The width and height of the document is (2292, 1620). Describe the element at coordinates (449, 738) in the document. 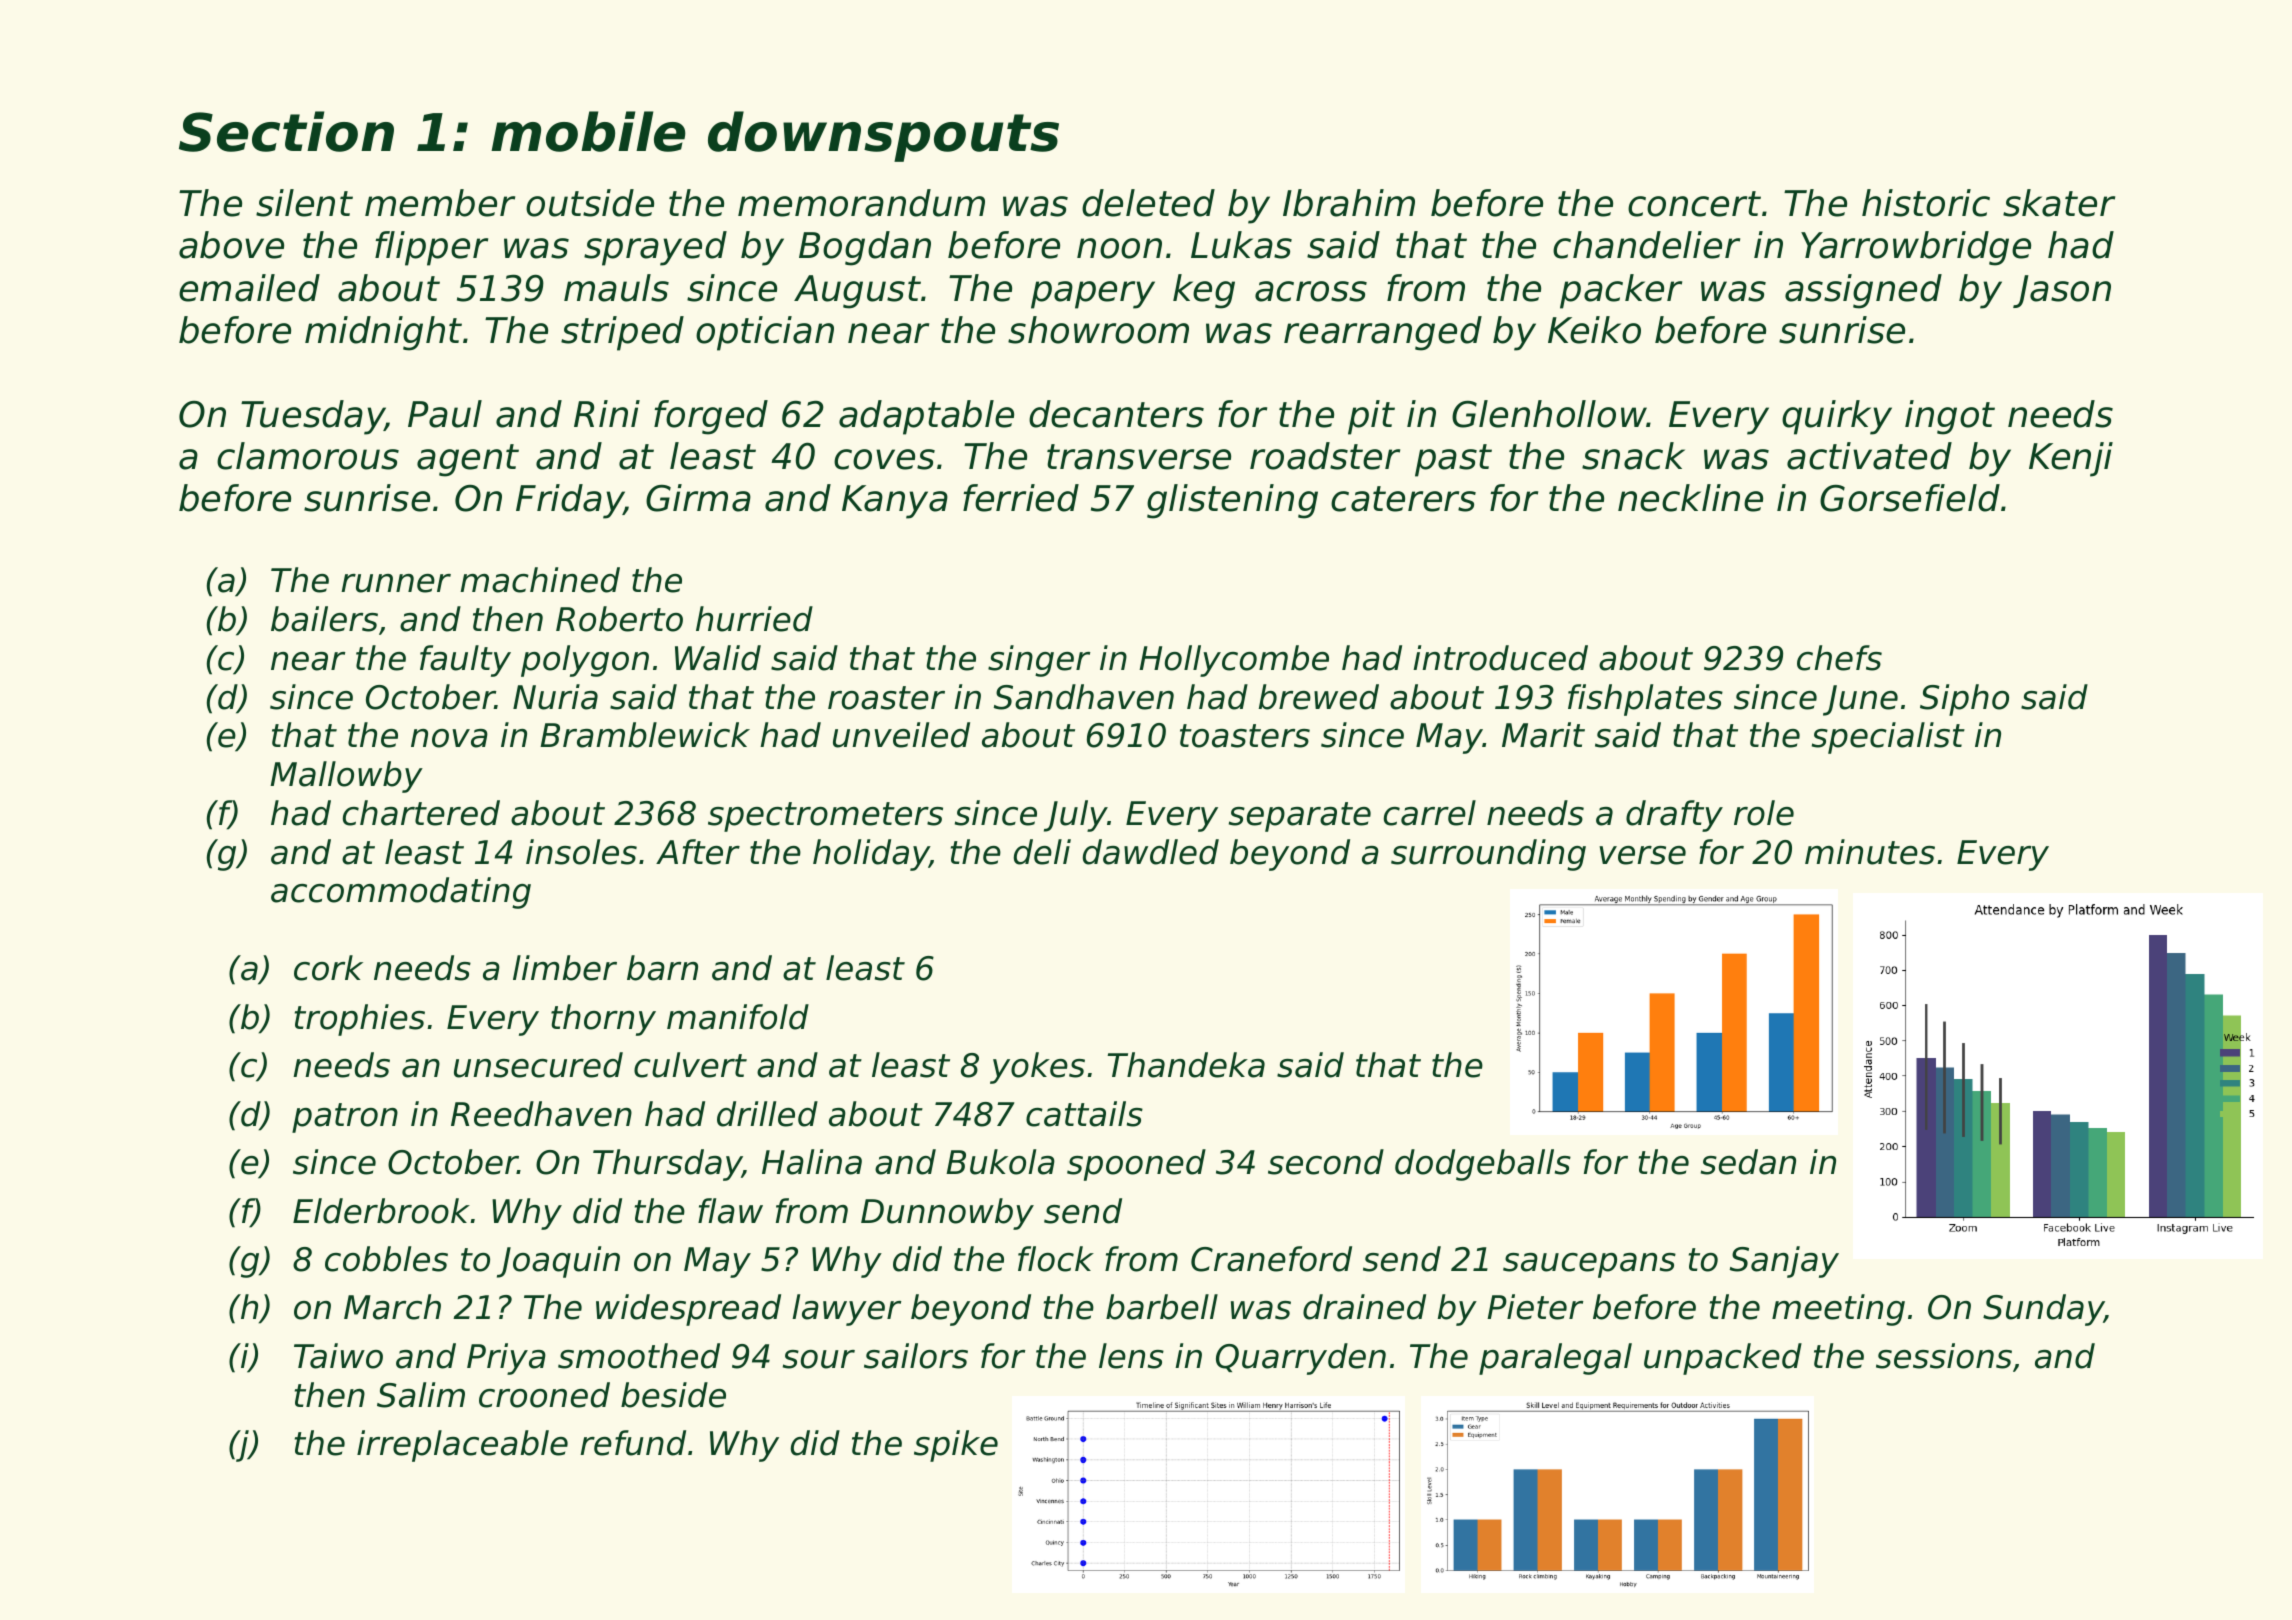

I see `nova` at that location.
